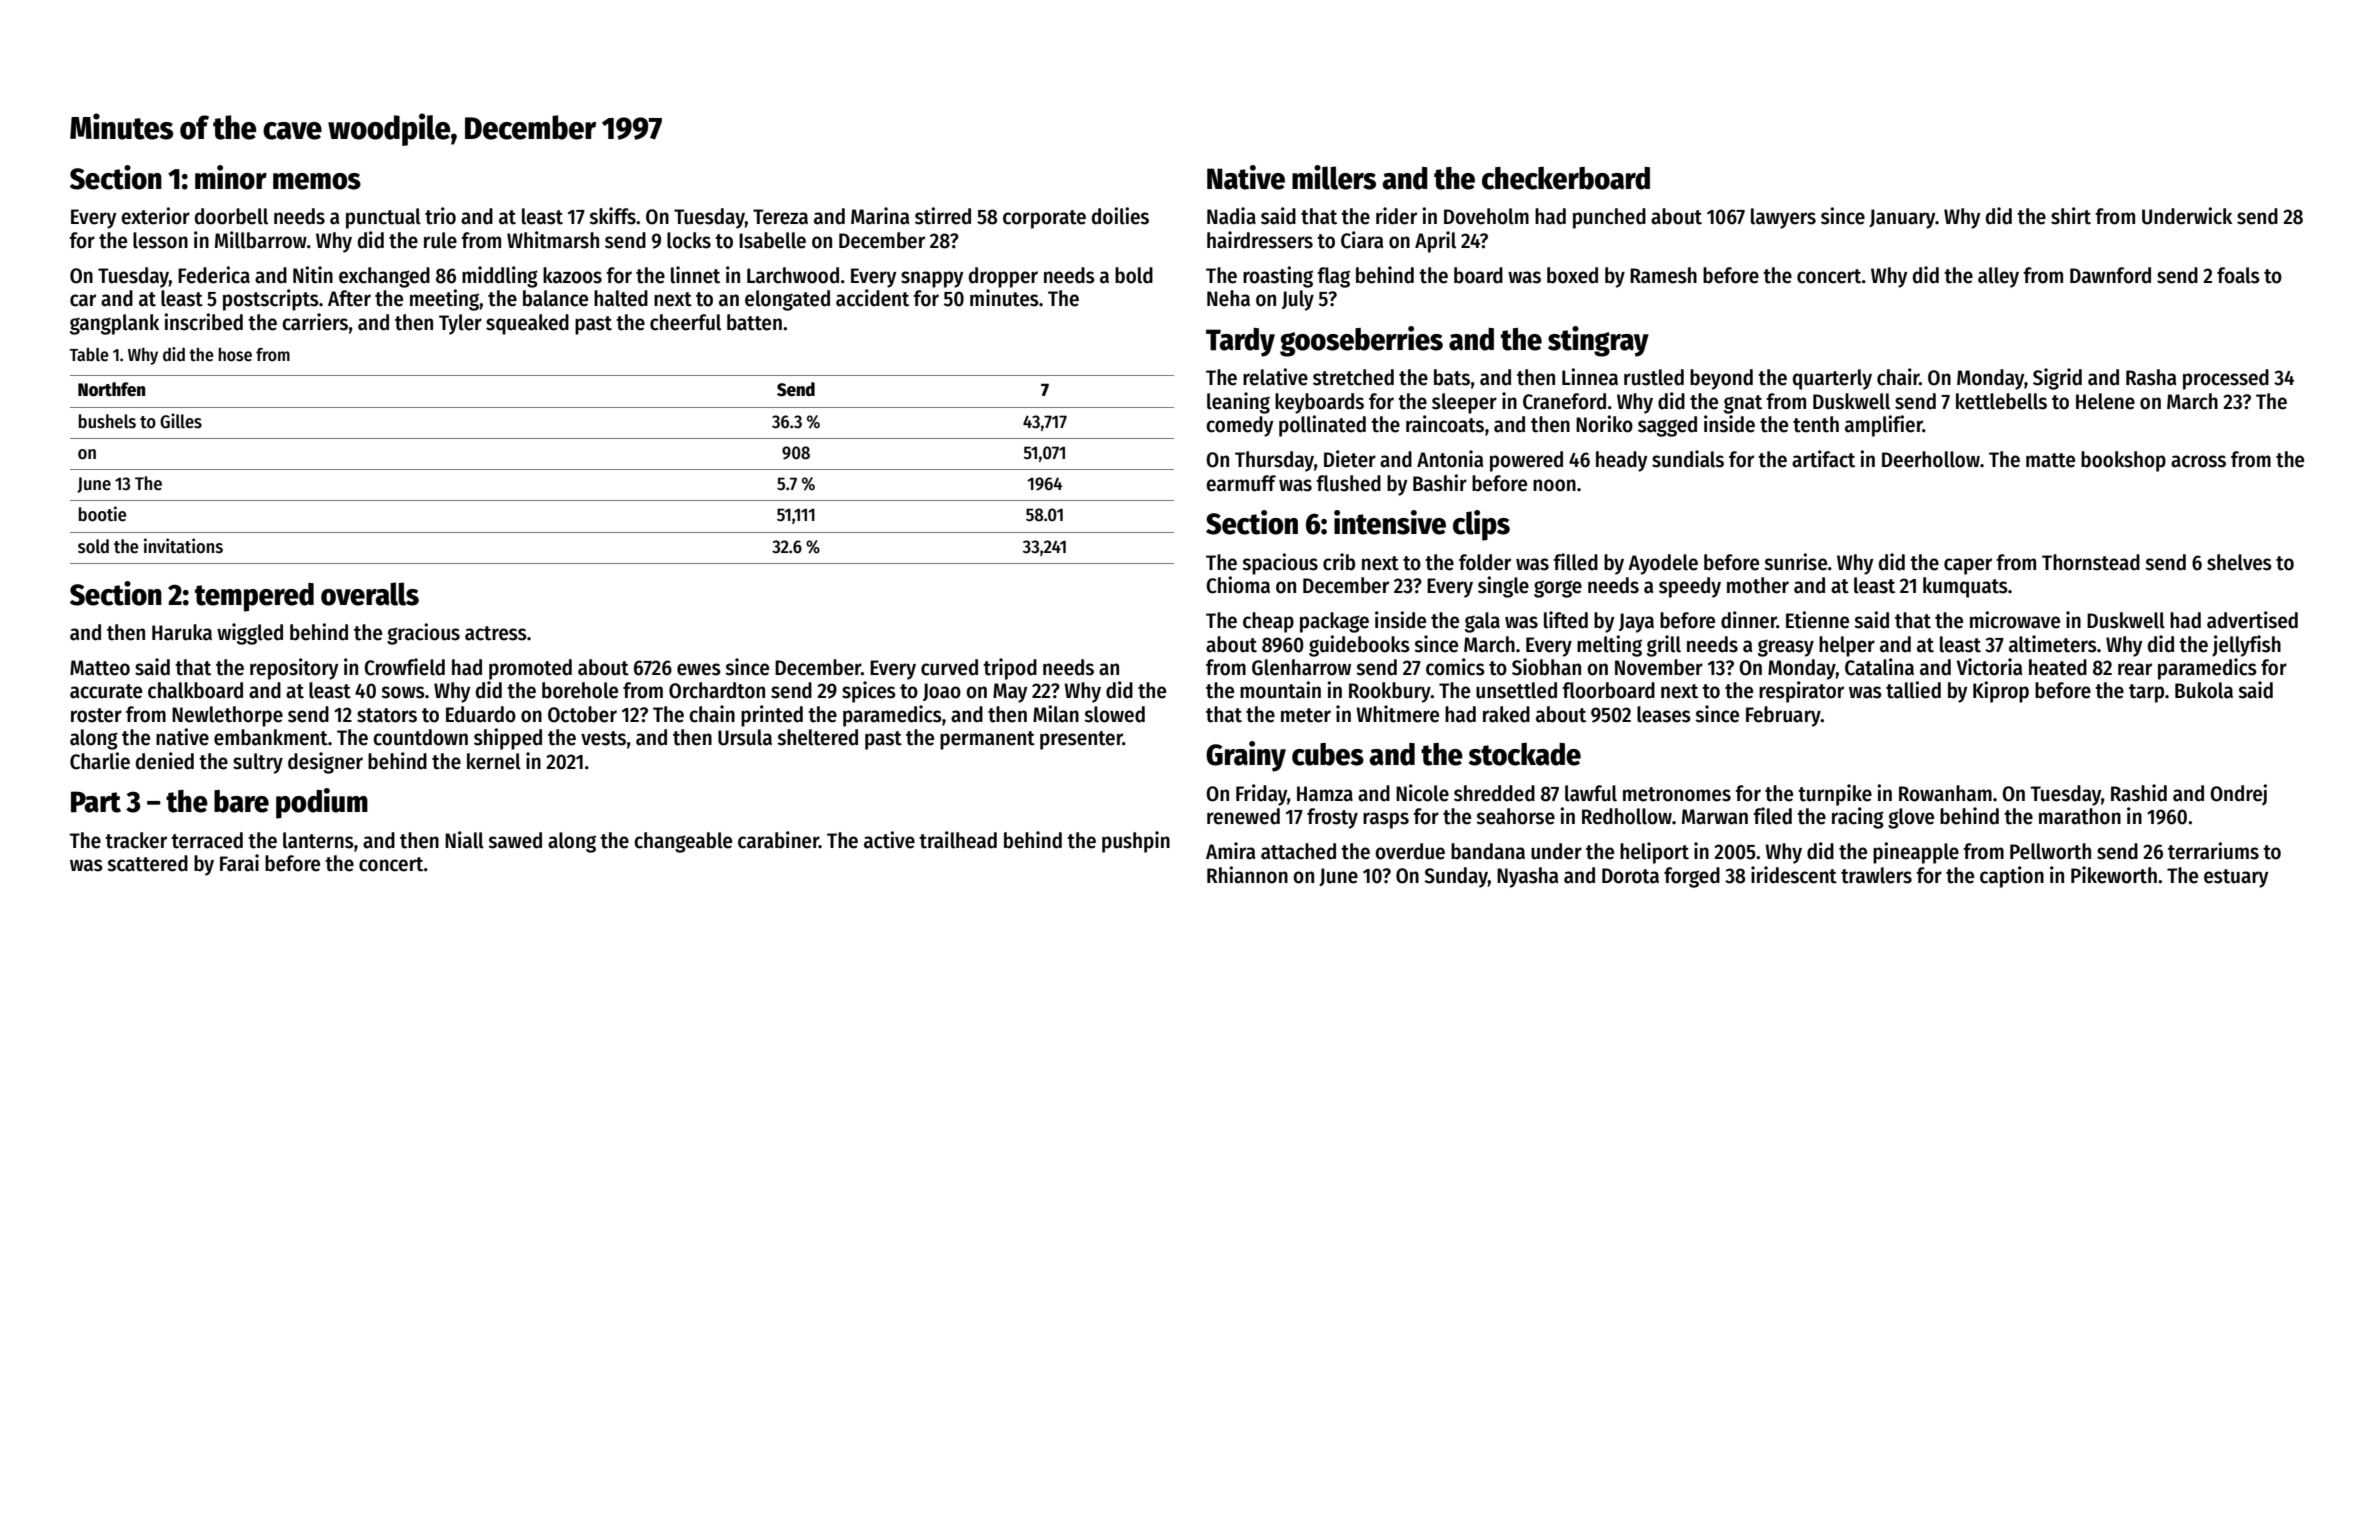  What do you see at coordinates (2071, 216) in the page?
I see `shirt` at bounding box center [2071, 216].
